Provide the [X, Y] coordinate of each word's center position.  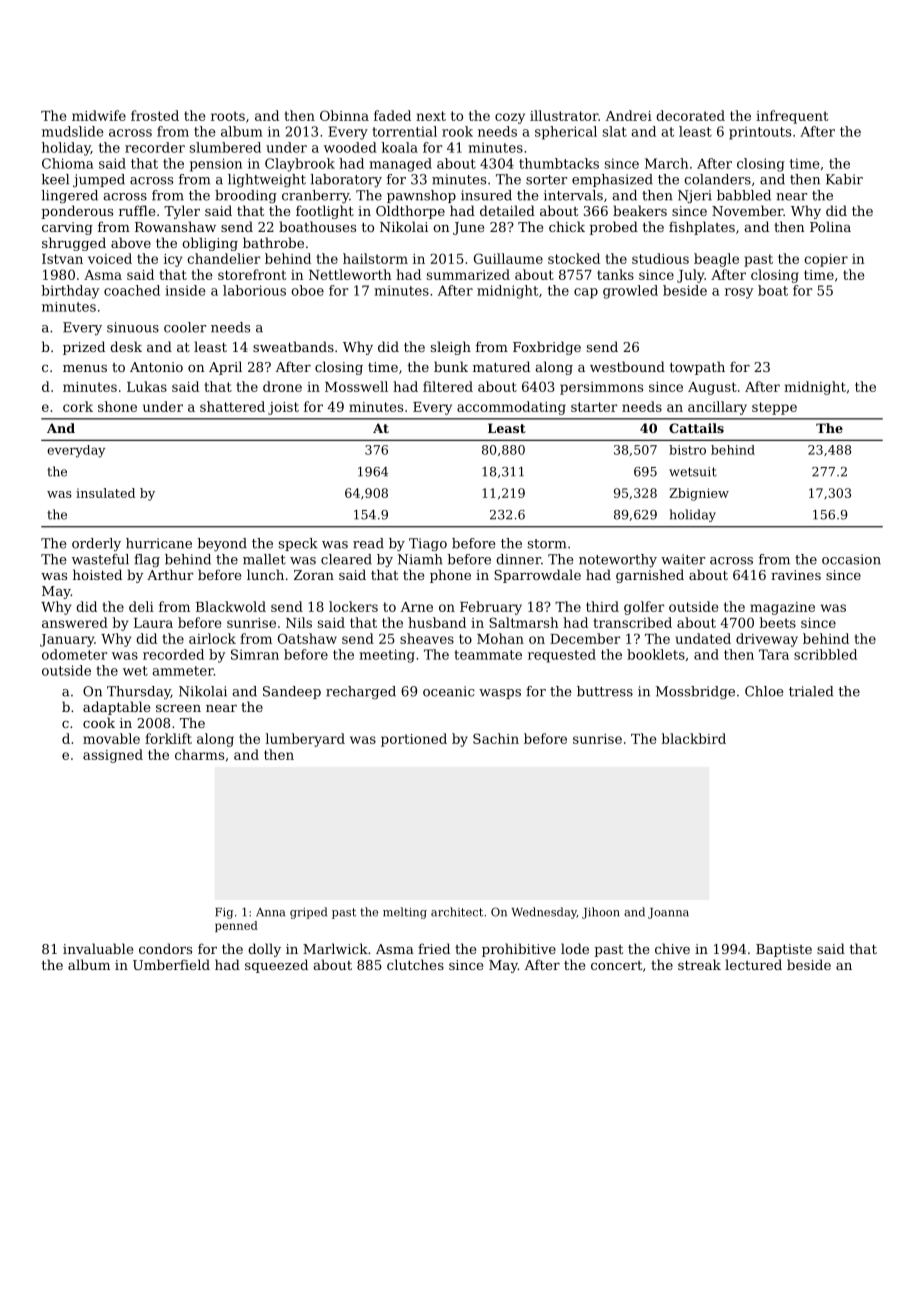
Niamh [420, 559]
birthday [70, 292]
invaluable [98, 948]
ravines [796, 575]
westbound [627, 366]
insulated [105, 493]
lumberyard [305, 740]
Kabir [844, 179]
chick [567, 226]
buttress [605, 691]
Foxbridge [547, 348]
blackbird [693, 738]
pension [216, 165]
